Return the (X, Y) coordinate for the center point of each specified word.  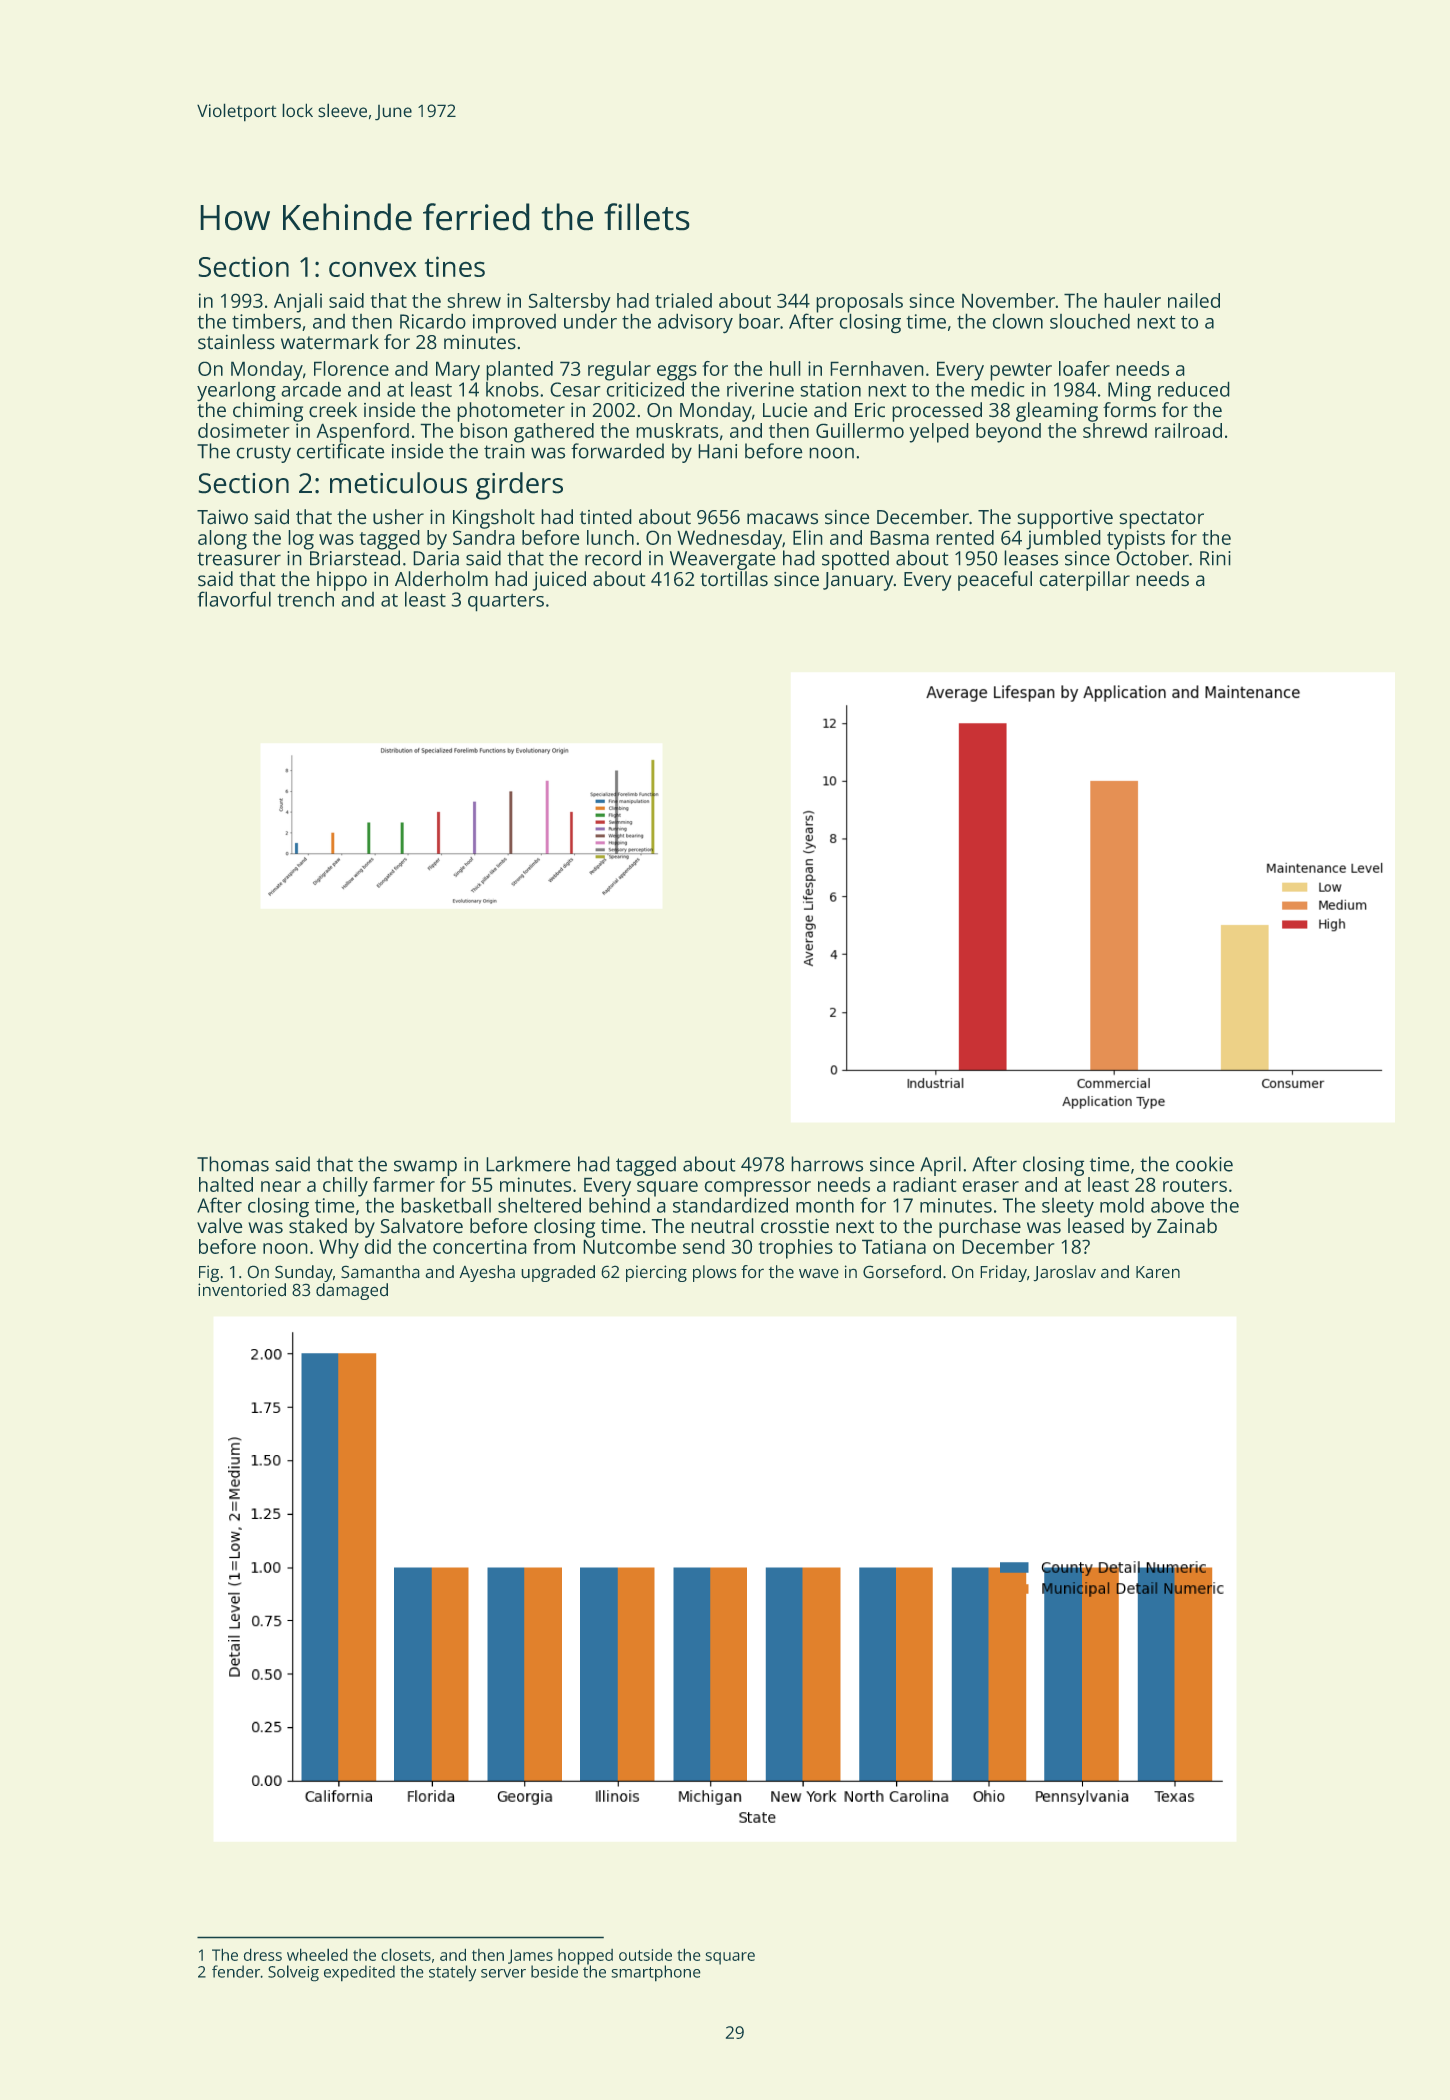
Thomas (233, 1164)
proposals (859, 303)
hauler (1132, 300)
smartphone (656, 1973)
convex (373, 269)
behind (619, 1205)
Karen (1158, 1272)
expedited (359, 1973)
